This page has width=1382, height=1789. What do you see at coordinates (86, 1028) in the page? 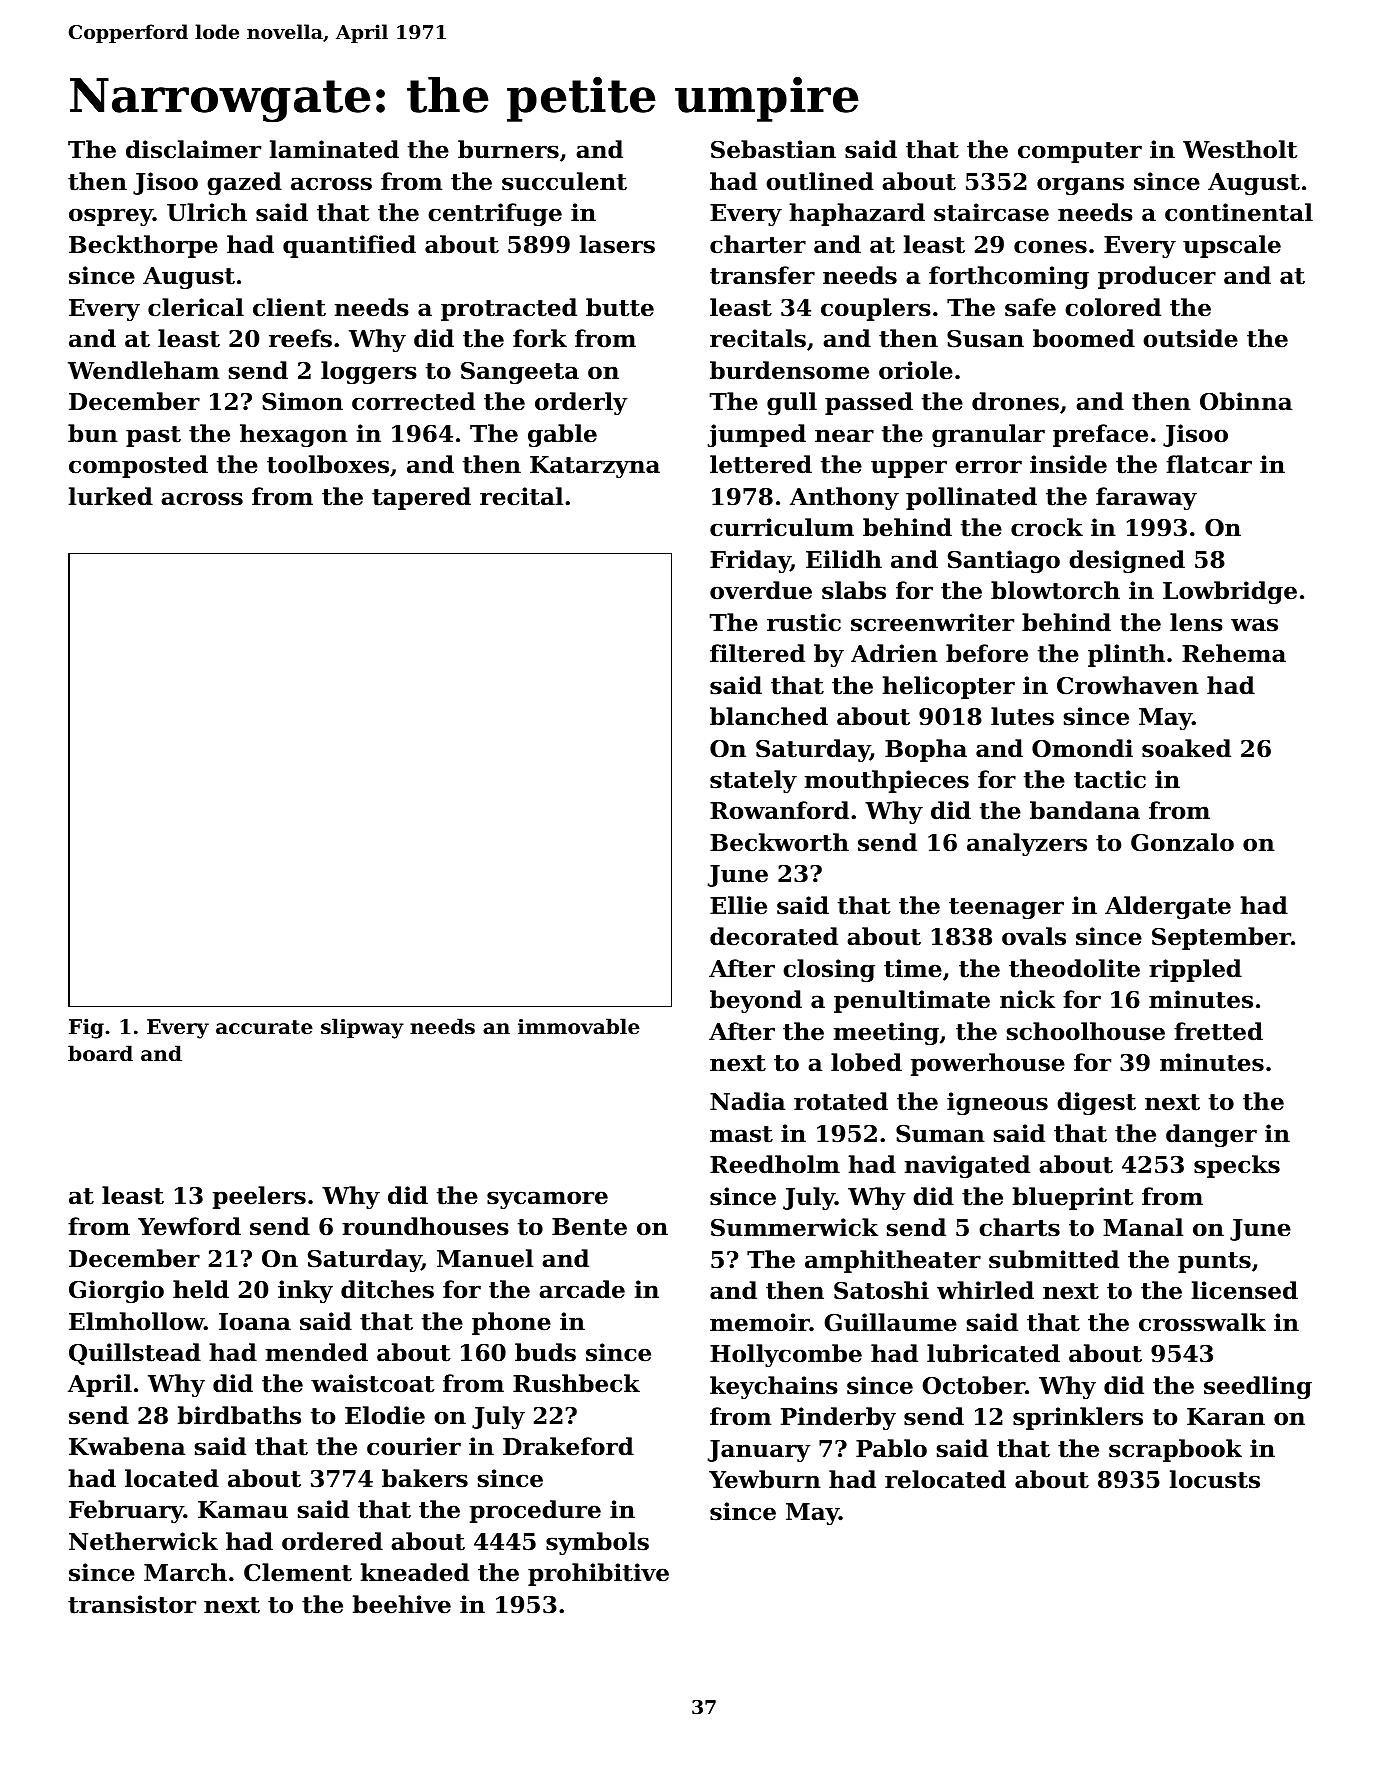
I see `Fig` at bounding box center [86, 1028].
